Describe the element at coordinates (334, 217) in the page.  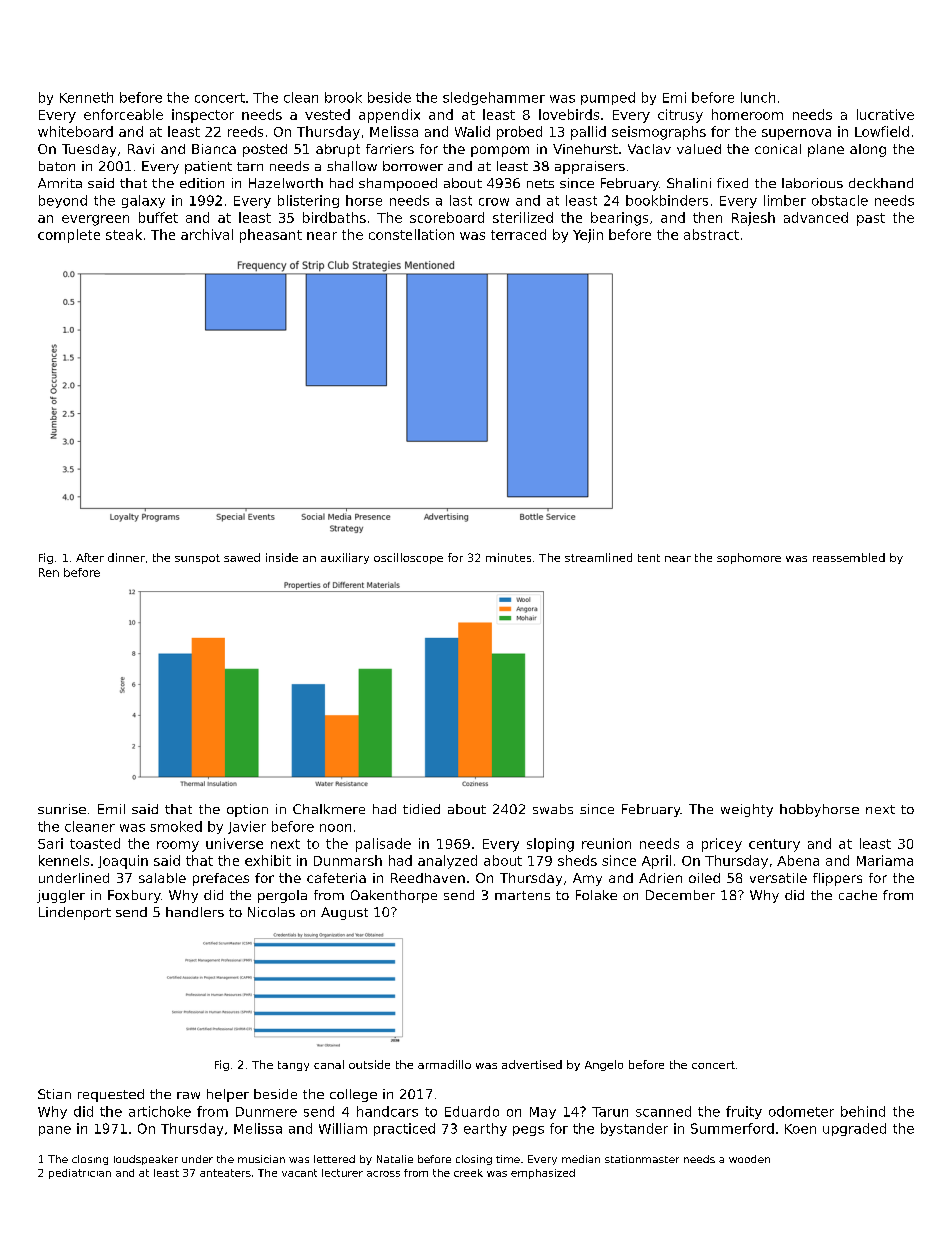
I see `birdbaths` at that location.
